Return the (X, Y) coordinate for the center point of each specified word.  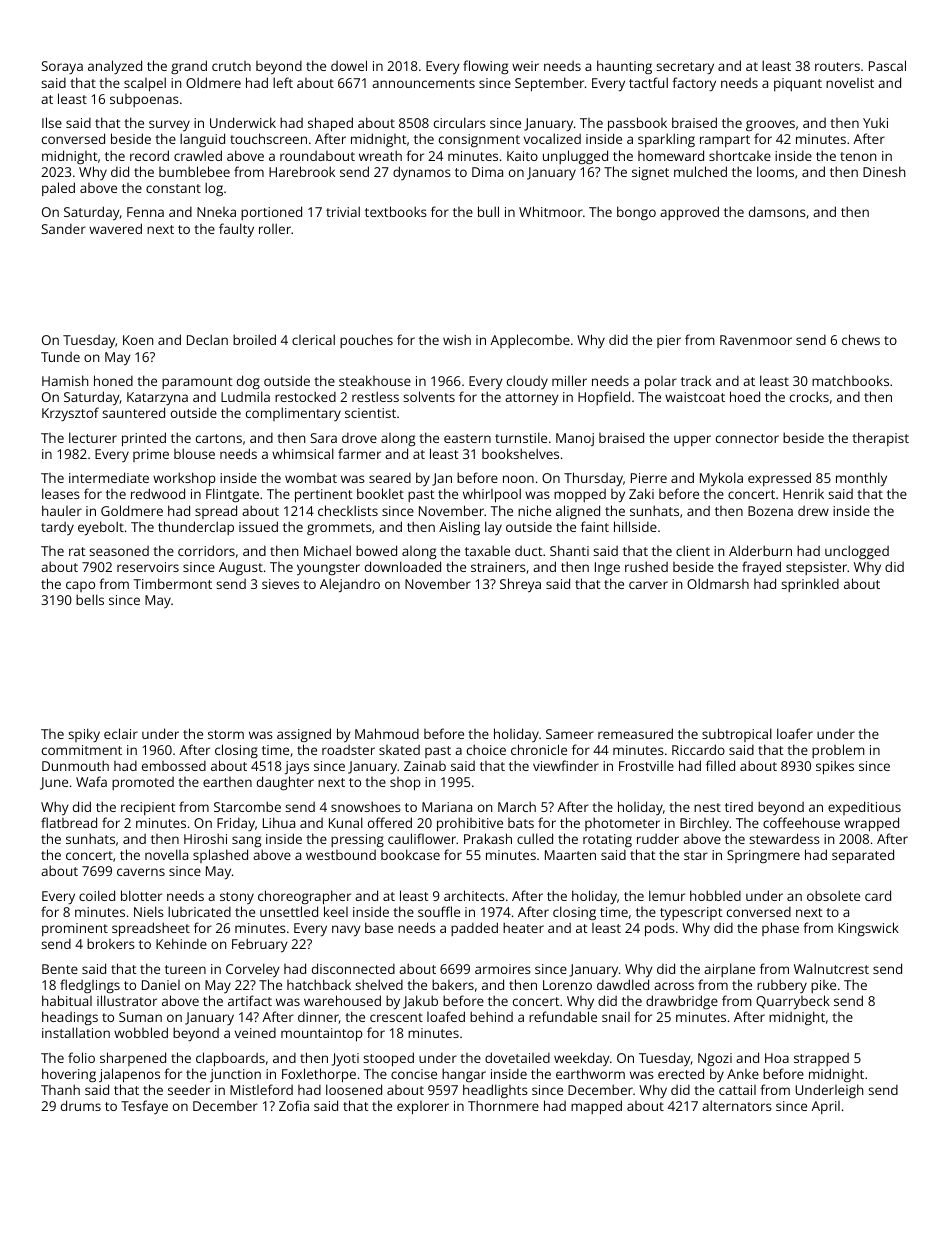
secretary (685, 68)
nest (707, 807)
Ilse (52, 122)
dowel (349, 65)
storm (226, 734)
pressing (357, 840)
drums (81, 1105)
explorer (423, 1108)
